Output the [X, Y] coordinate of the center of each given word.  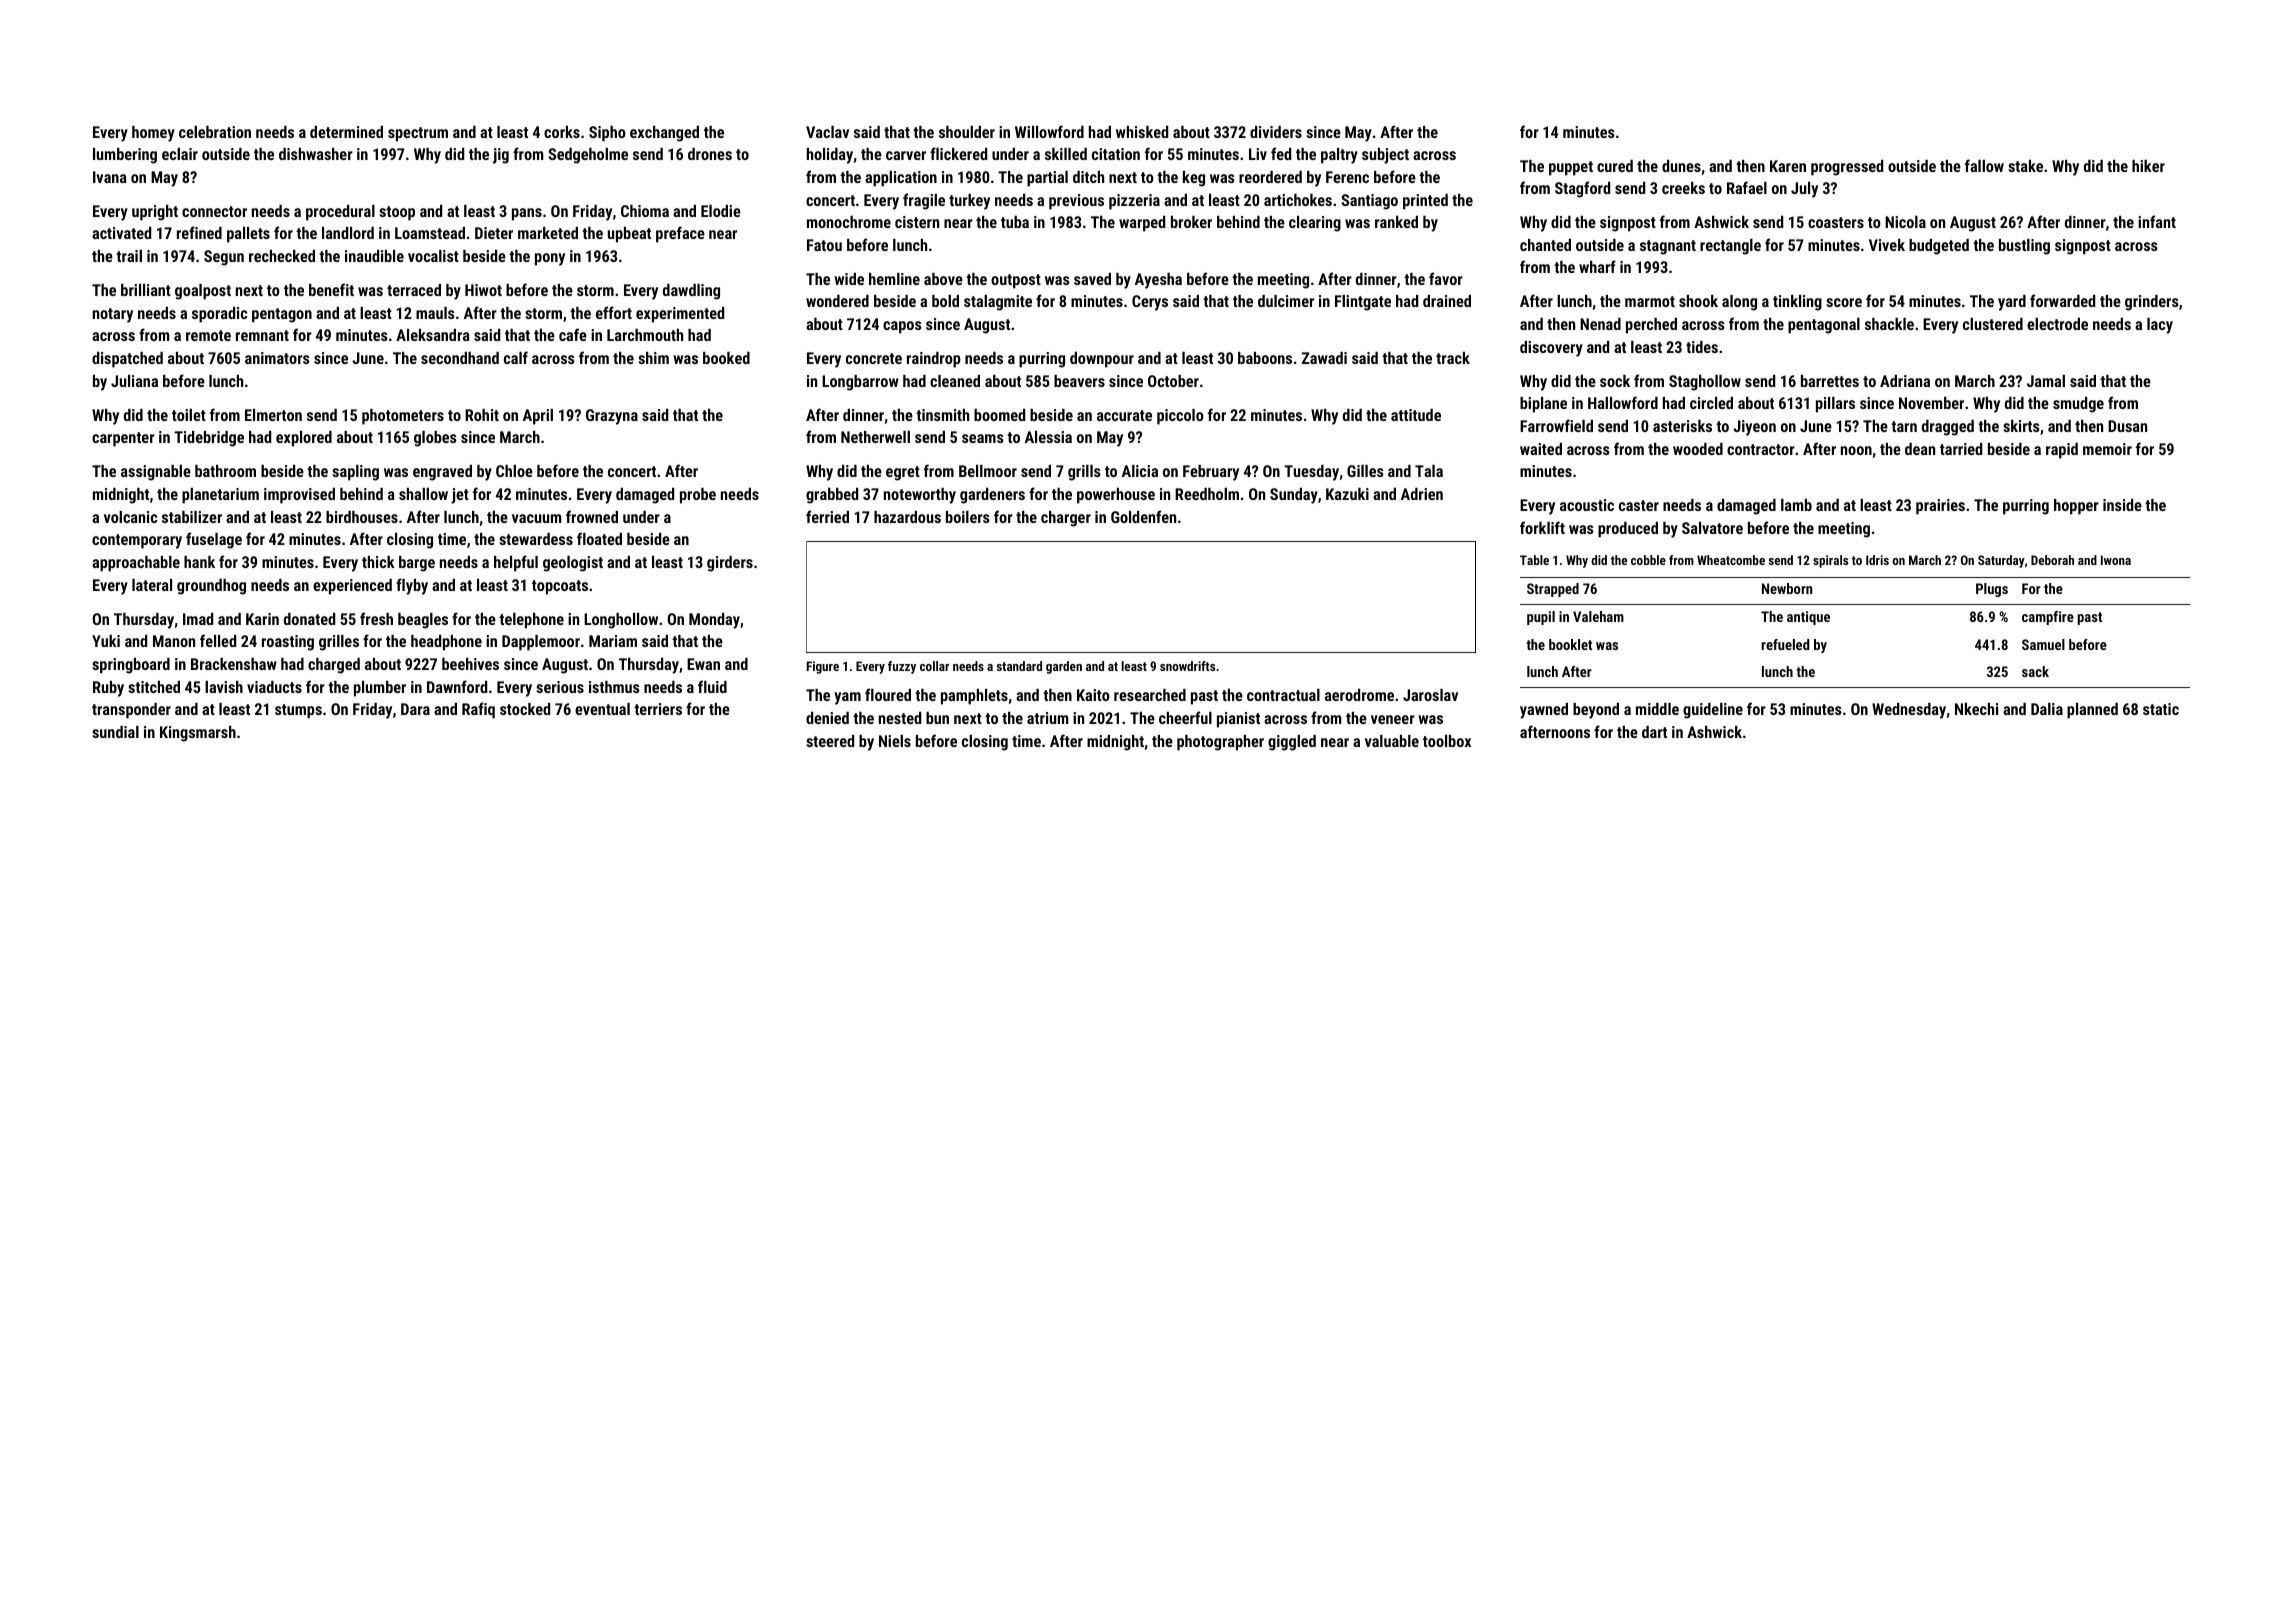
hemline [894, 279]
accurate [1124, 415]
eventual [602, 709]
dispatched [127, 360]
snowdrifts [1187, 666]
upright [155, 213]
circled [1711, 403]
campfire [2048, 618]
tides [1702, 347]
